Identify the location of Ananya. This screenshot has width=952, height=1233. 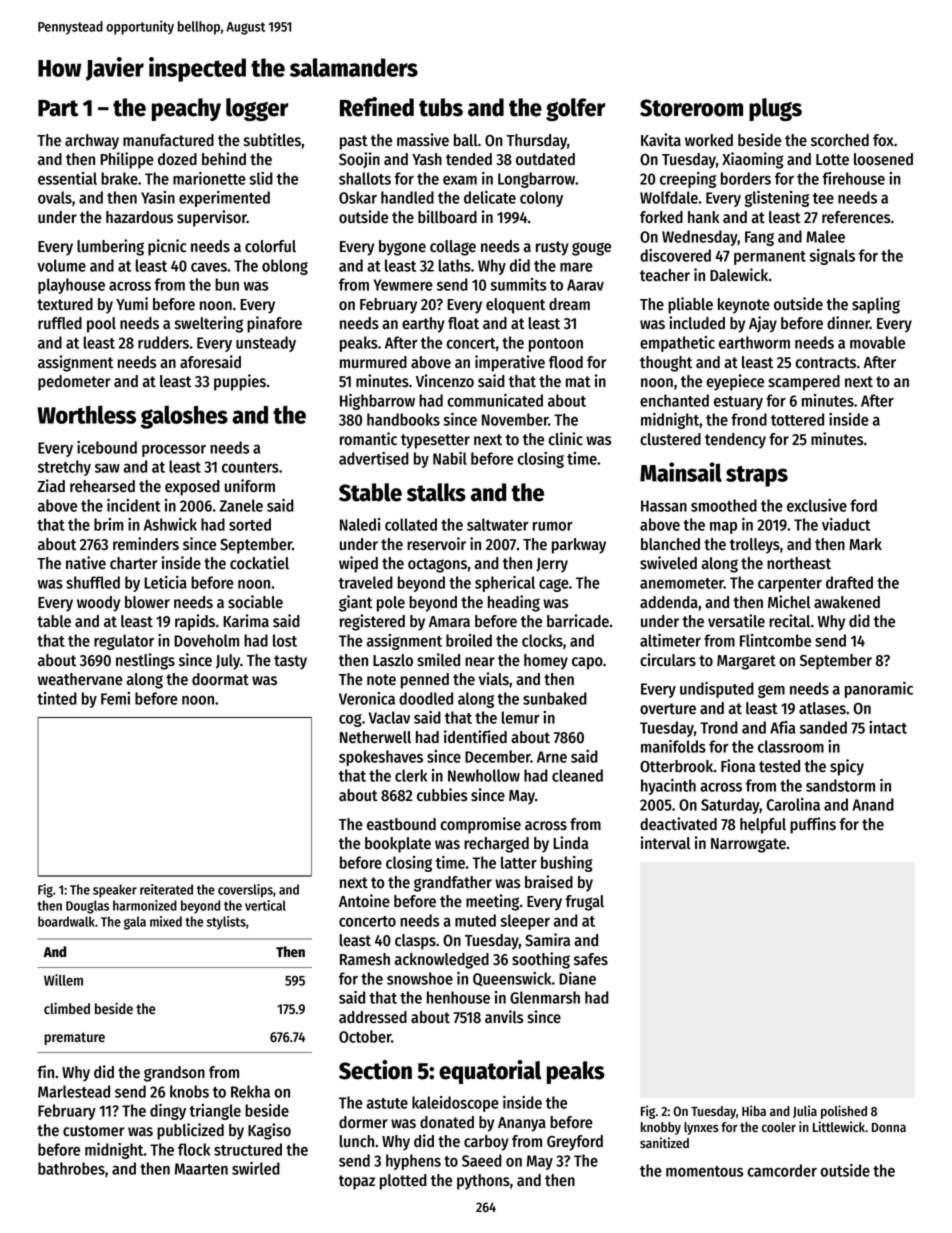
(522, 1124).
